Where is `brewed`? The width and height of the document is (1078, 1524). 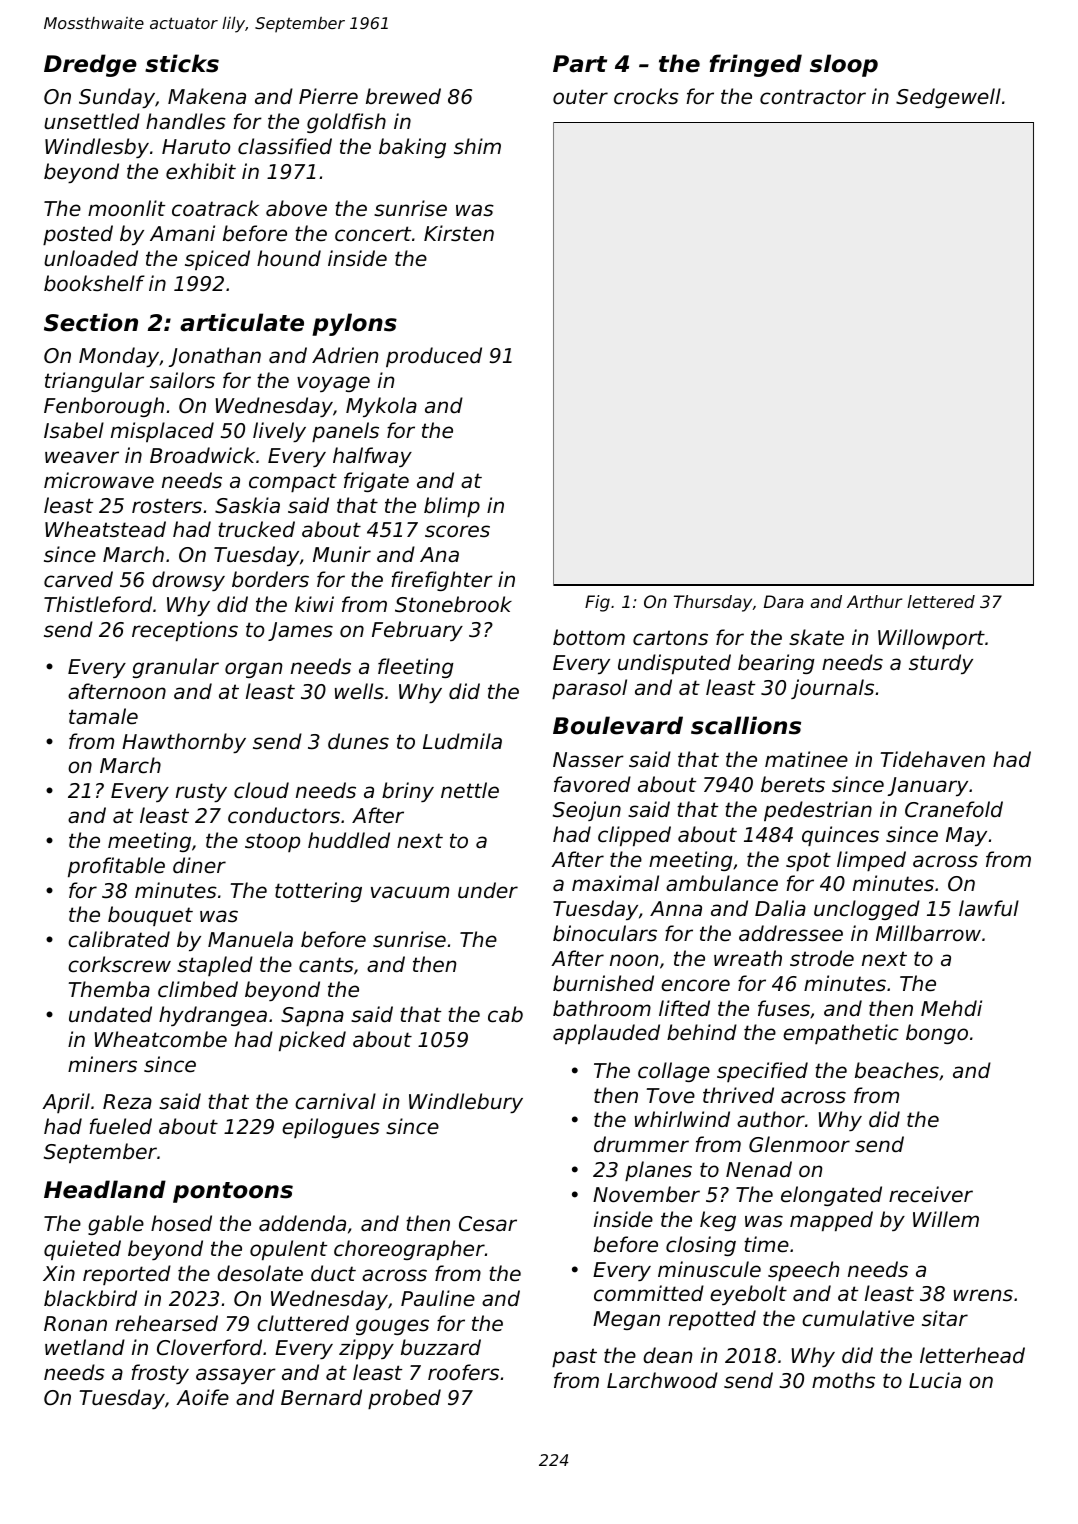 brewed is located at coordinates (403, 96).
